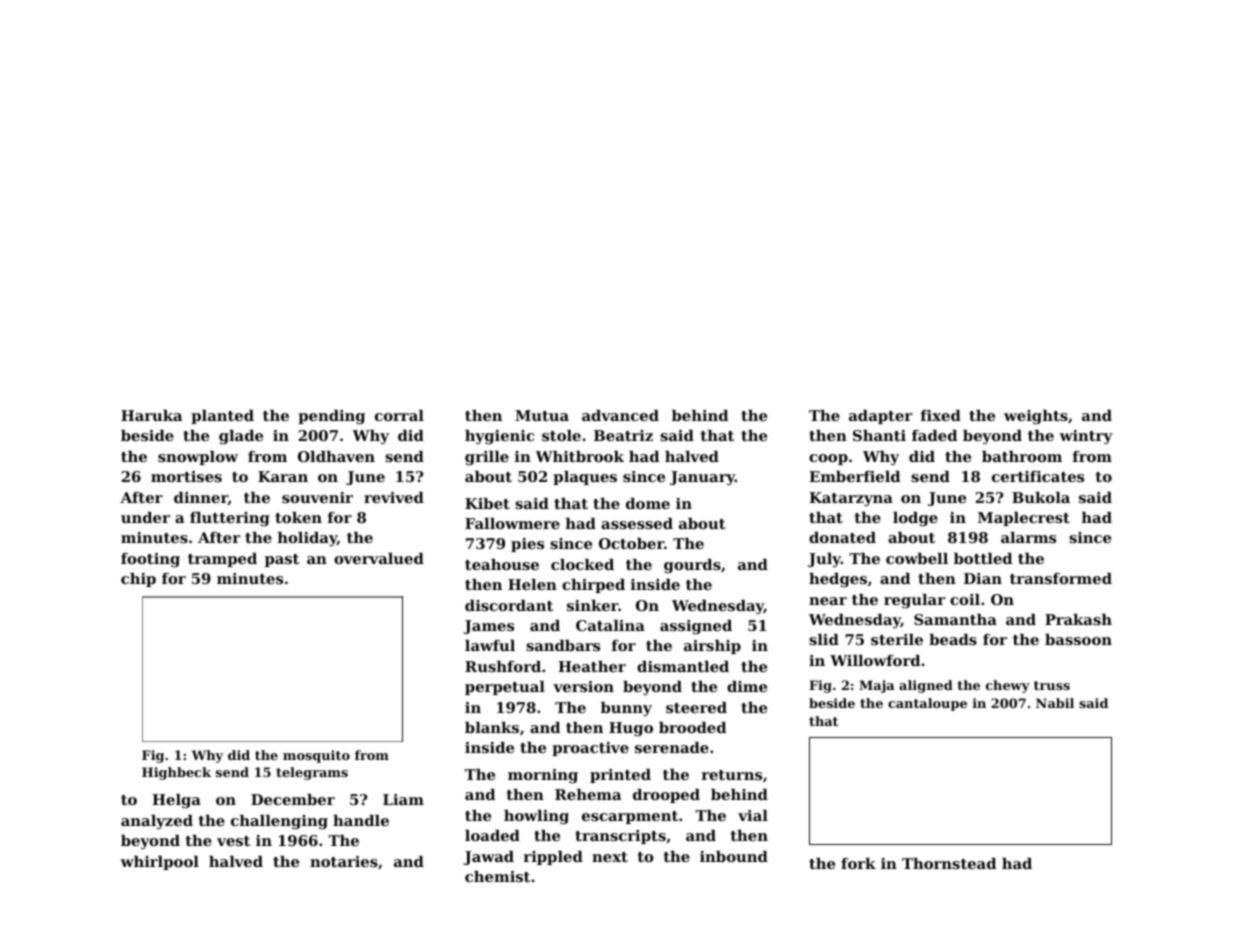 The width and height of the document is (1233, 952). Describe the element at coordinates (593, 605) in the document. I see `sinker` at that location.
